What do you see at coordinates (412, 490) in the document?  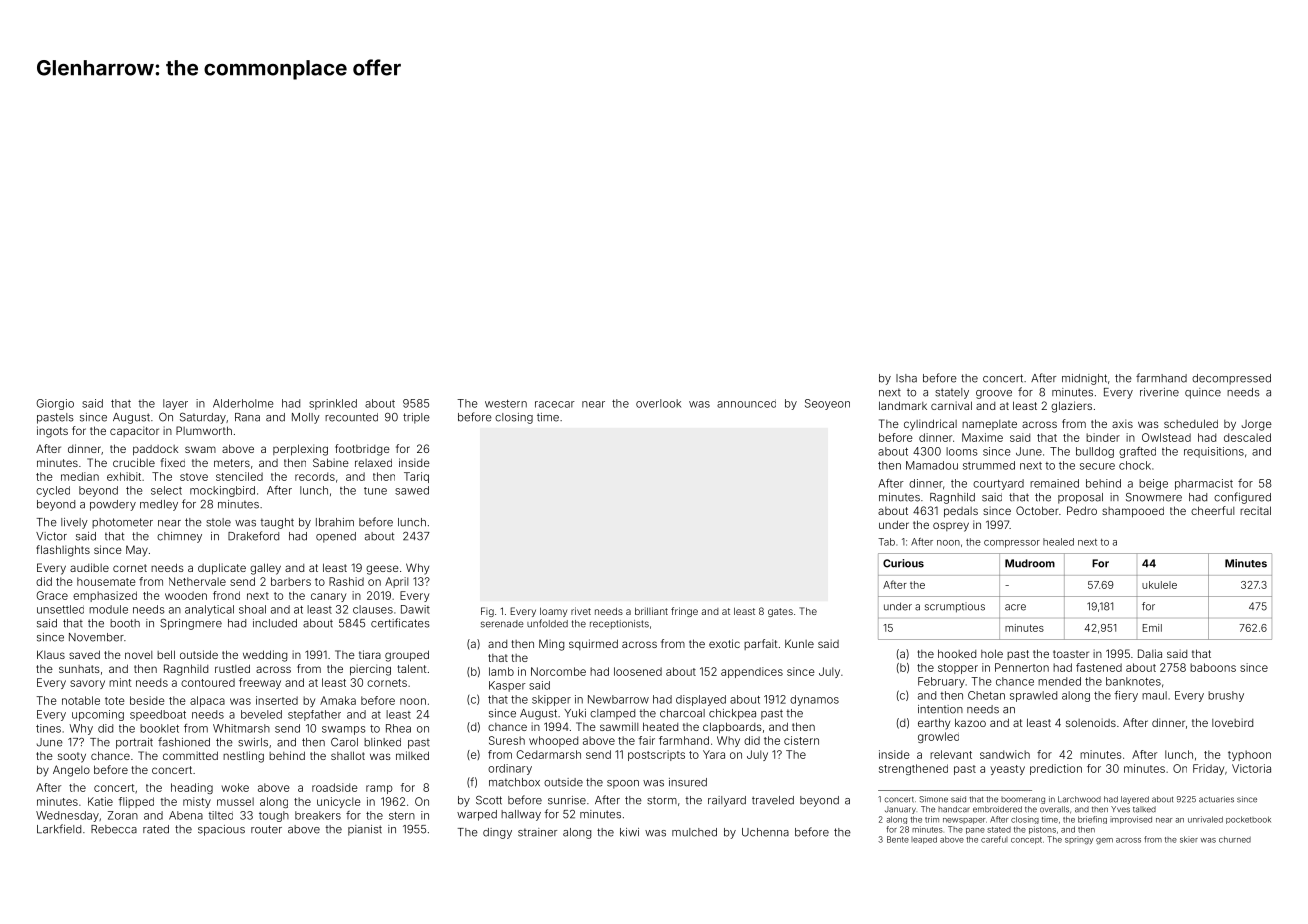 I see `sawed` at bounding box center [412, 490].
